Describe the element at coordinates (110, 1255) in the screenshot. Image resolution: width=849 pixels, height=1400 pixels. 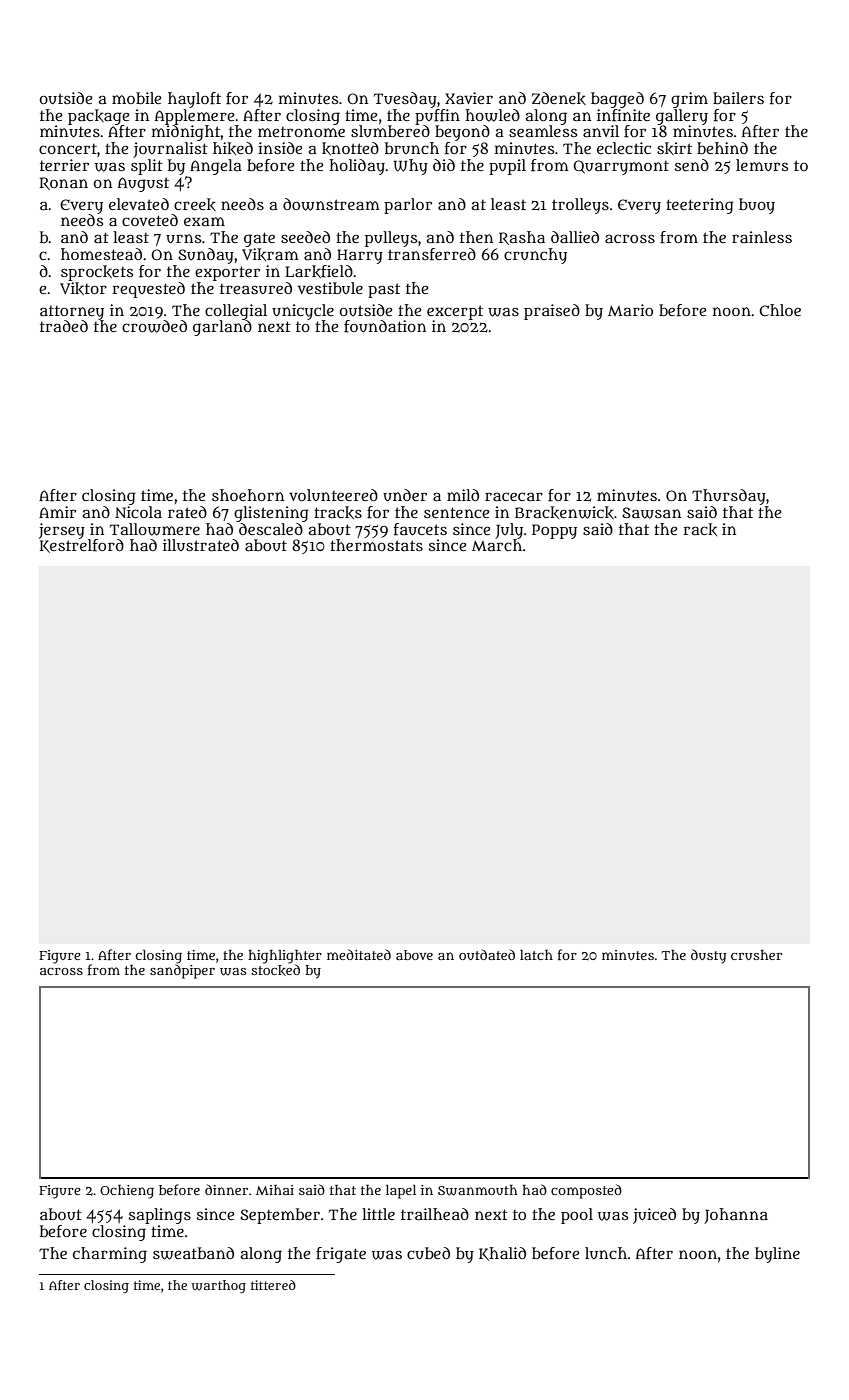
I see `charming` at that location.
